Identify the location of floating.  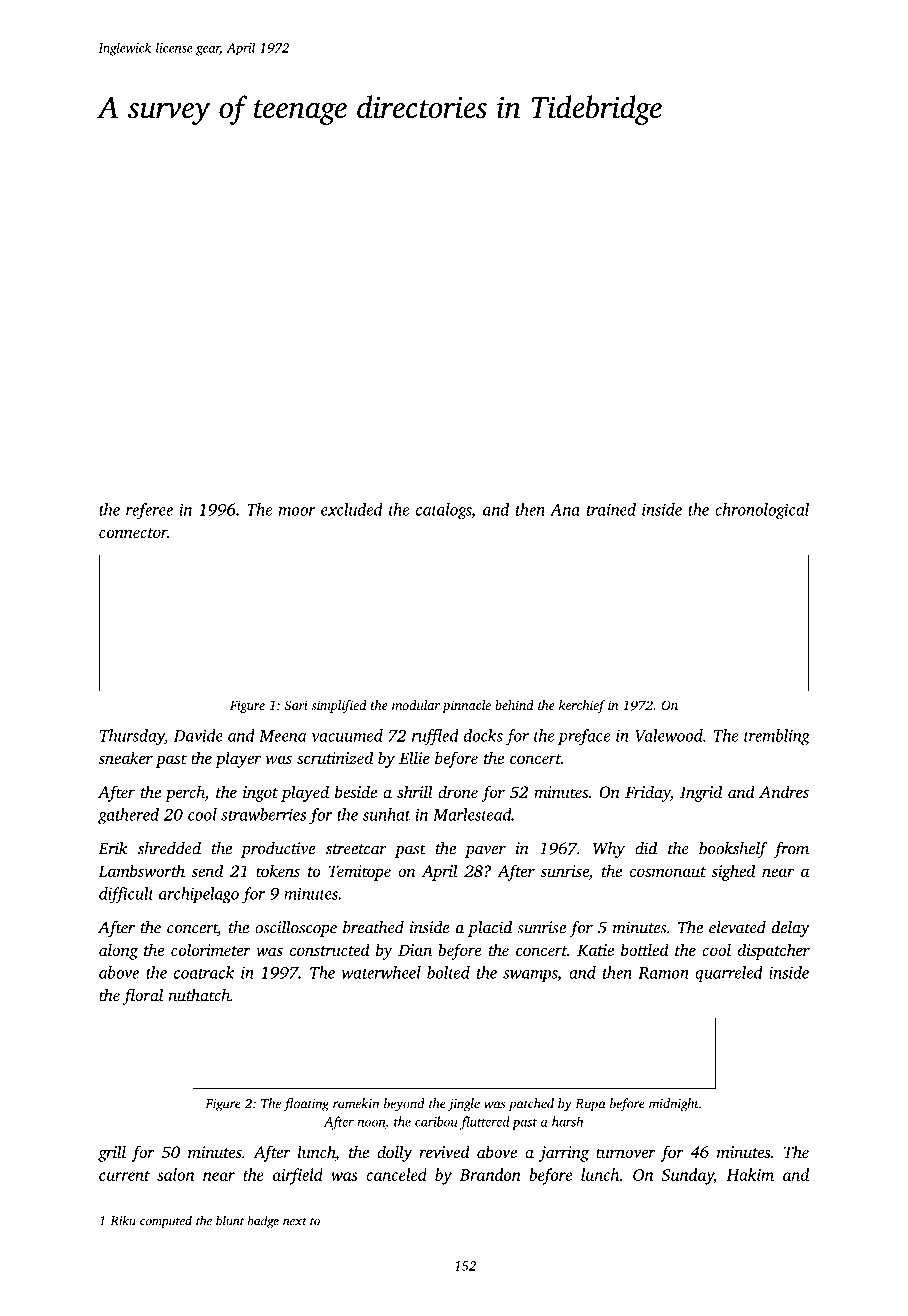
(306, 1105).
